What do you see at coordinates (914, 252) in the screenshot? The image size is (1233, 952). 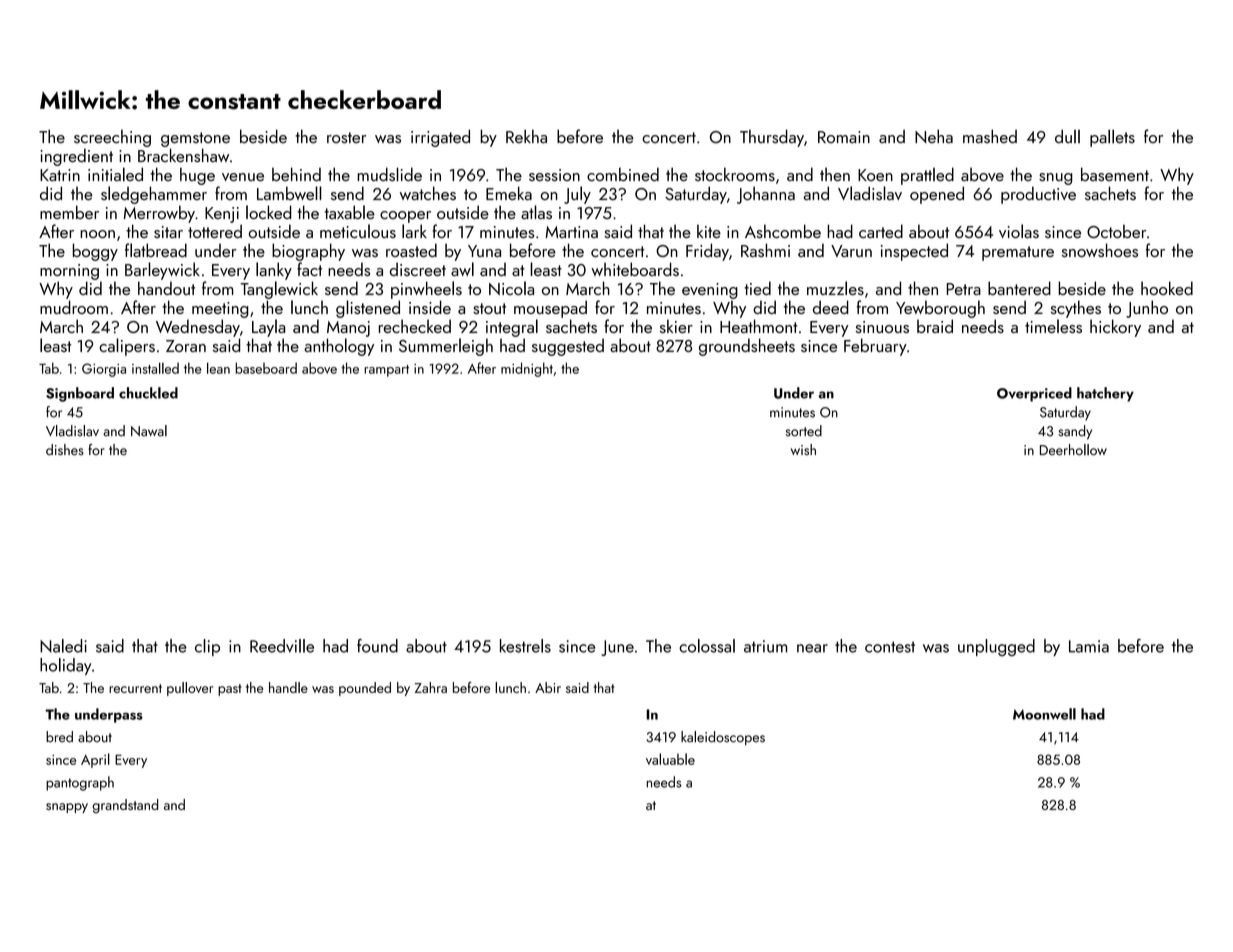 I see `inspected` at bounding box center [914, 252].
